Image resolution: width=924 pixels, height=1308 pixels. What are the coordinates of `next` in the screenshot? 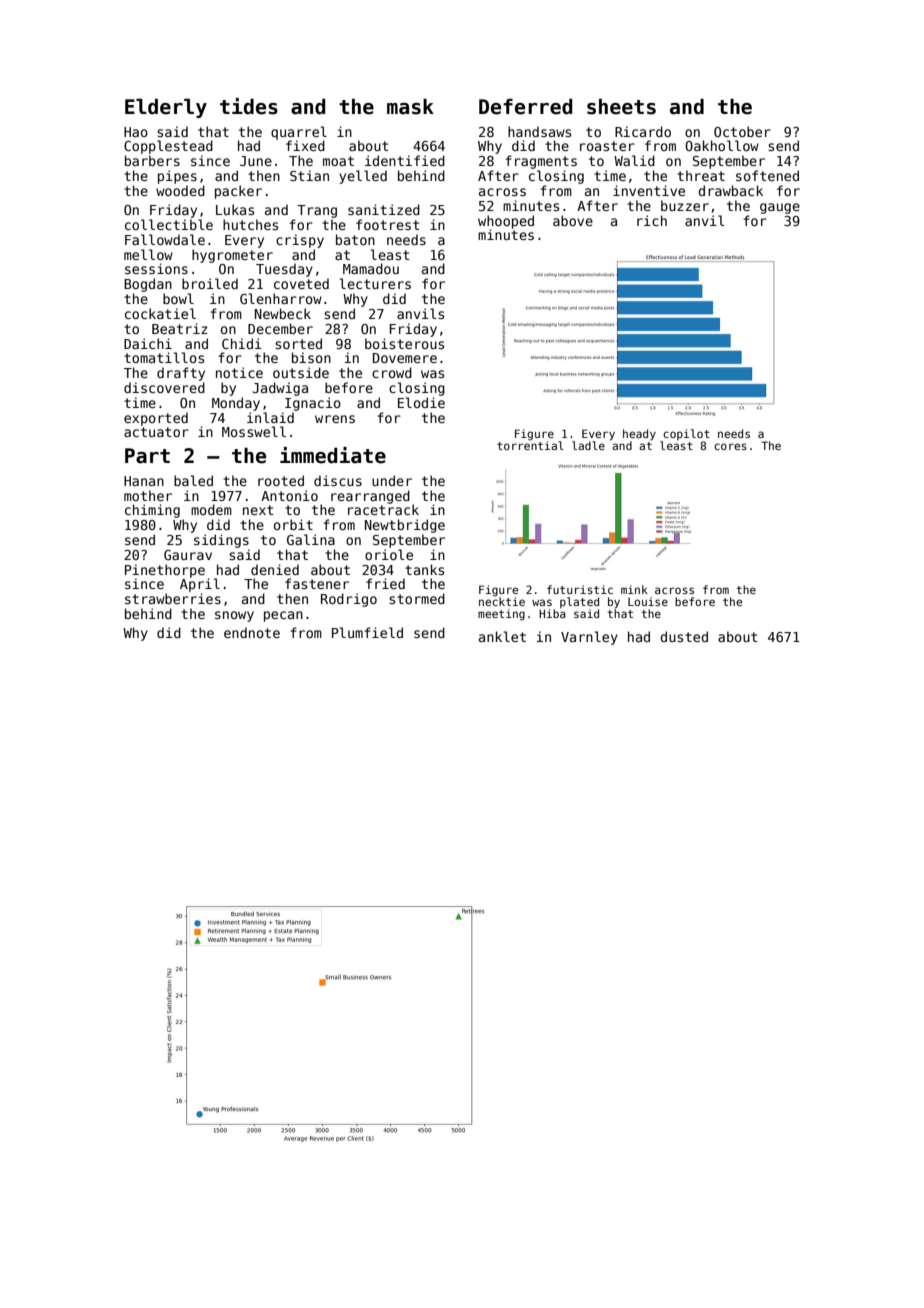 It's located at (258, 510).
